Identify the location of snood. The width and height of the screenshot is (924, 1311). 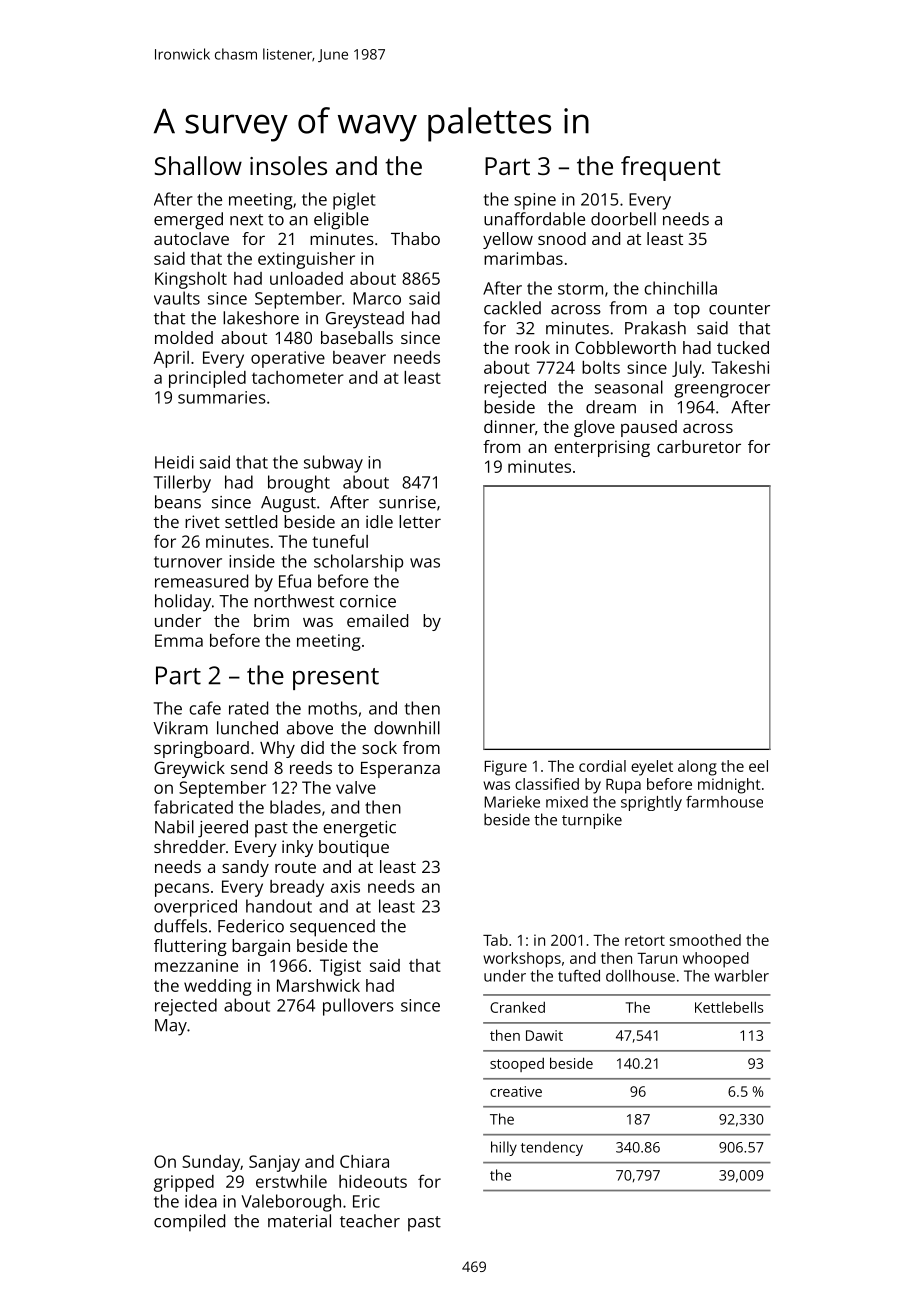
(562, 238).
